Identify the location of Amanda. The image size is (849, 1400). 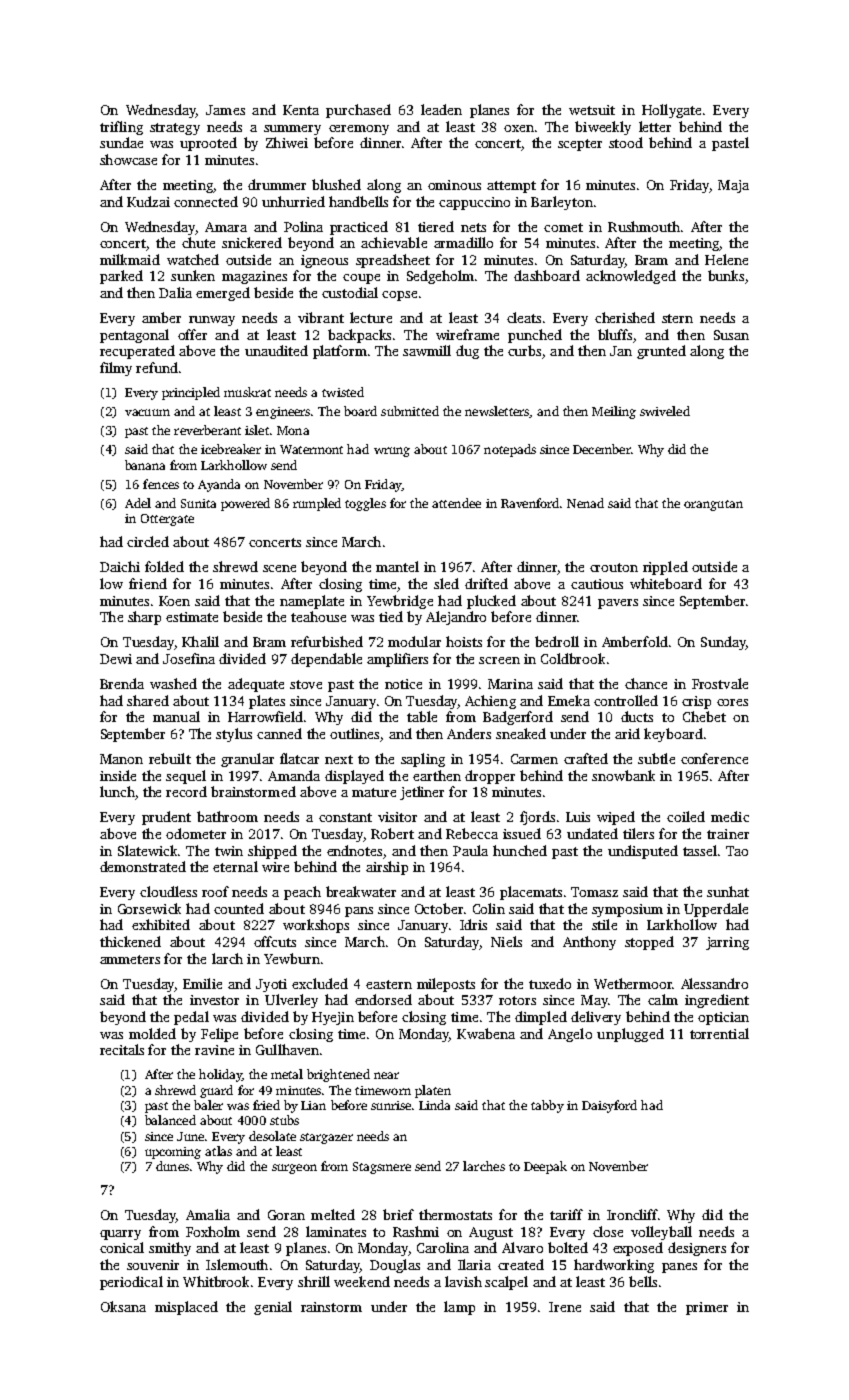
(294, 775).
